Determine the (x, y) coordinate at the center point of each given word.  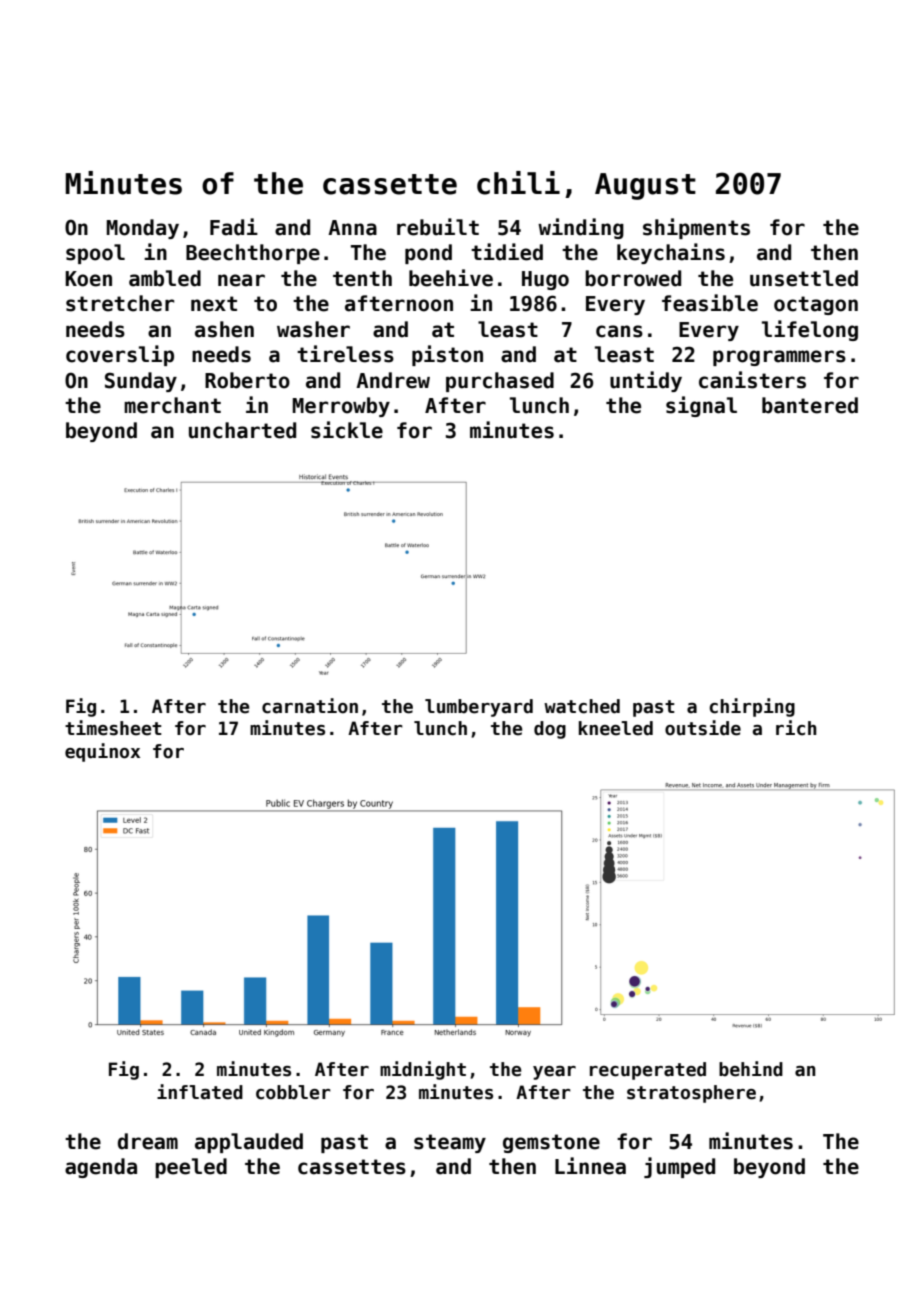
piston (447, 355)
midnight (423, 1070)
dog (550, 730)
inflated (200, 1092)
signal (701, 406)
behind (751, 1069)
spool (95, 254)
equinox (102, 752)
